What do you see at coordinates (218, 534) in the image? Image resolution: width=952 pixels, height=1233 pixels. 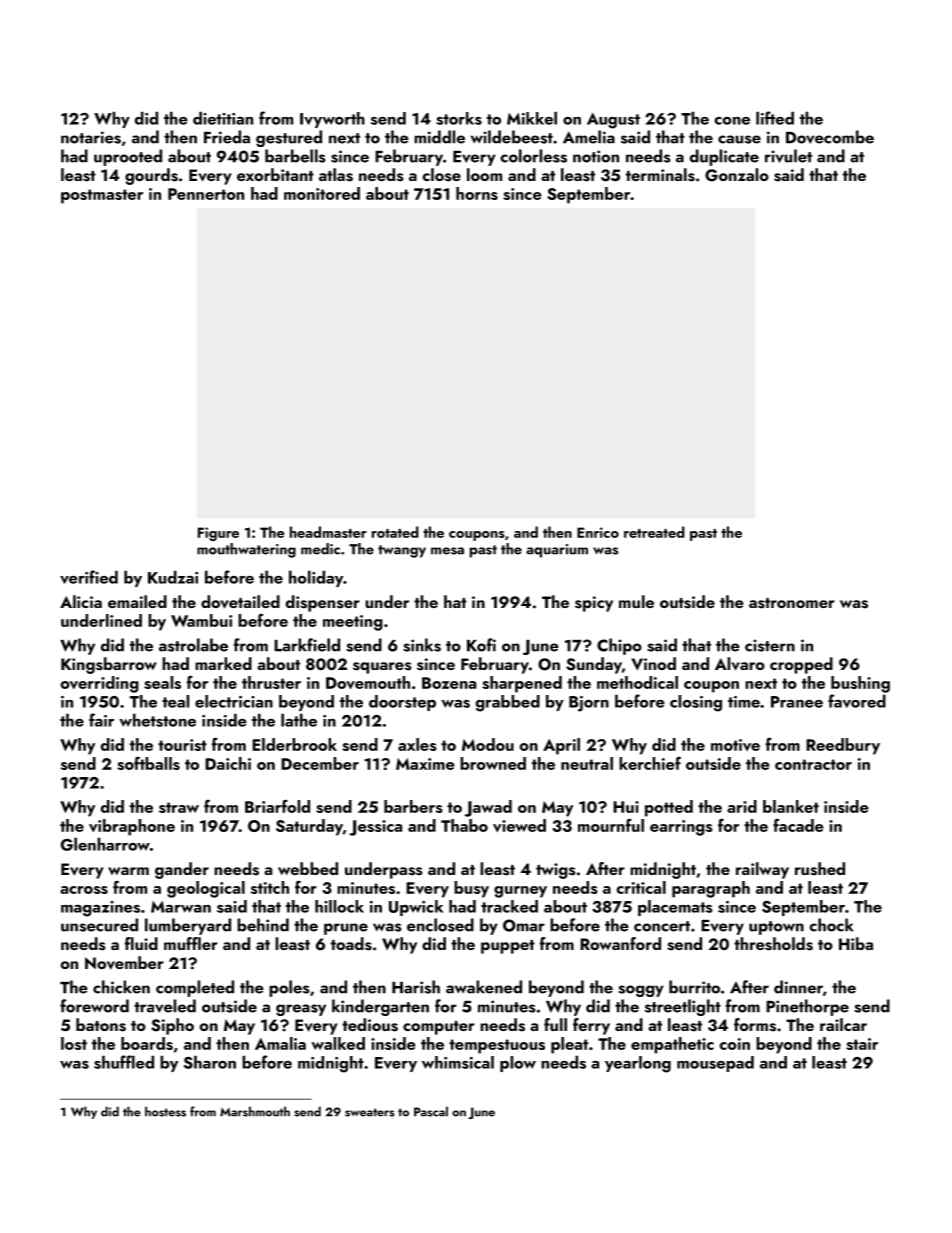 I see `Figure` at bounding box center [218, 534].
